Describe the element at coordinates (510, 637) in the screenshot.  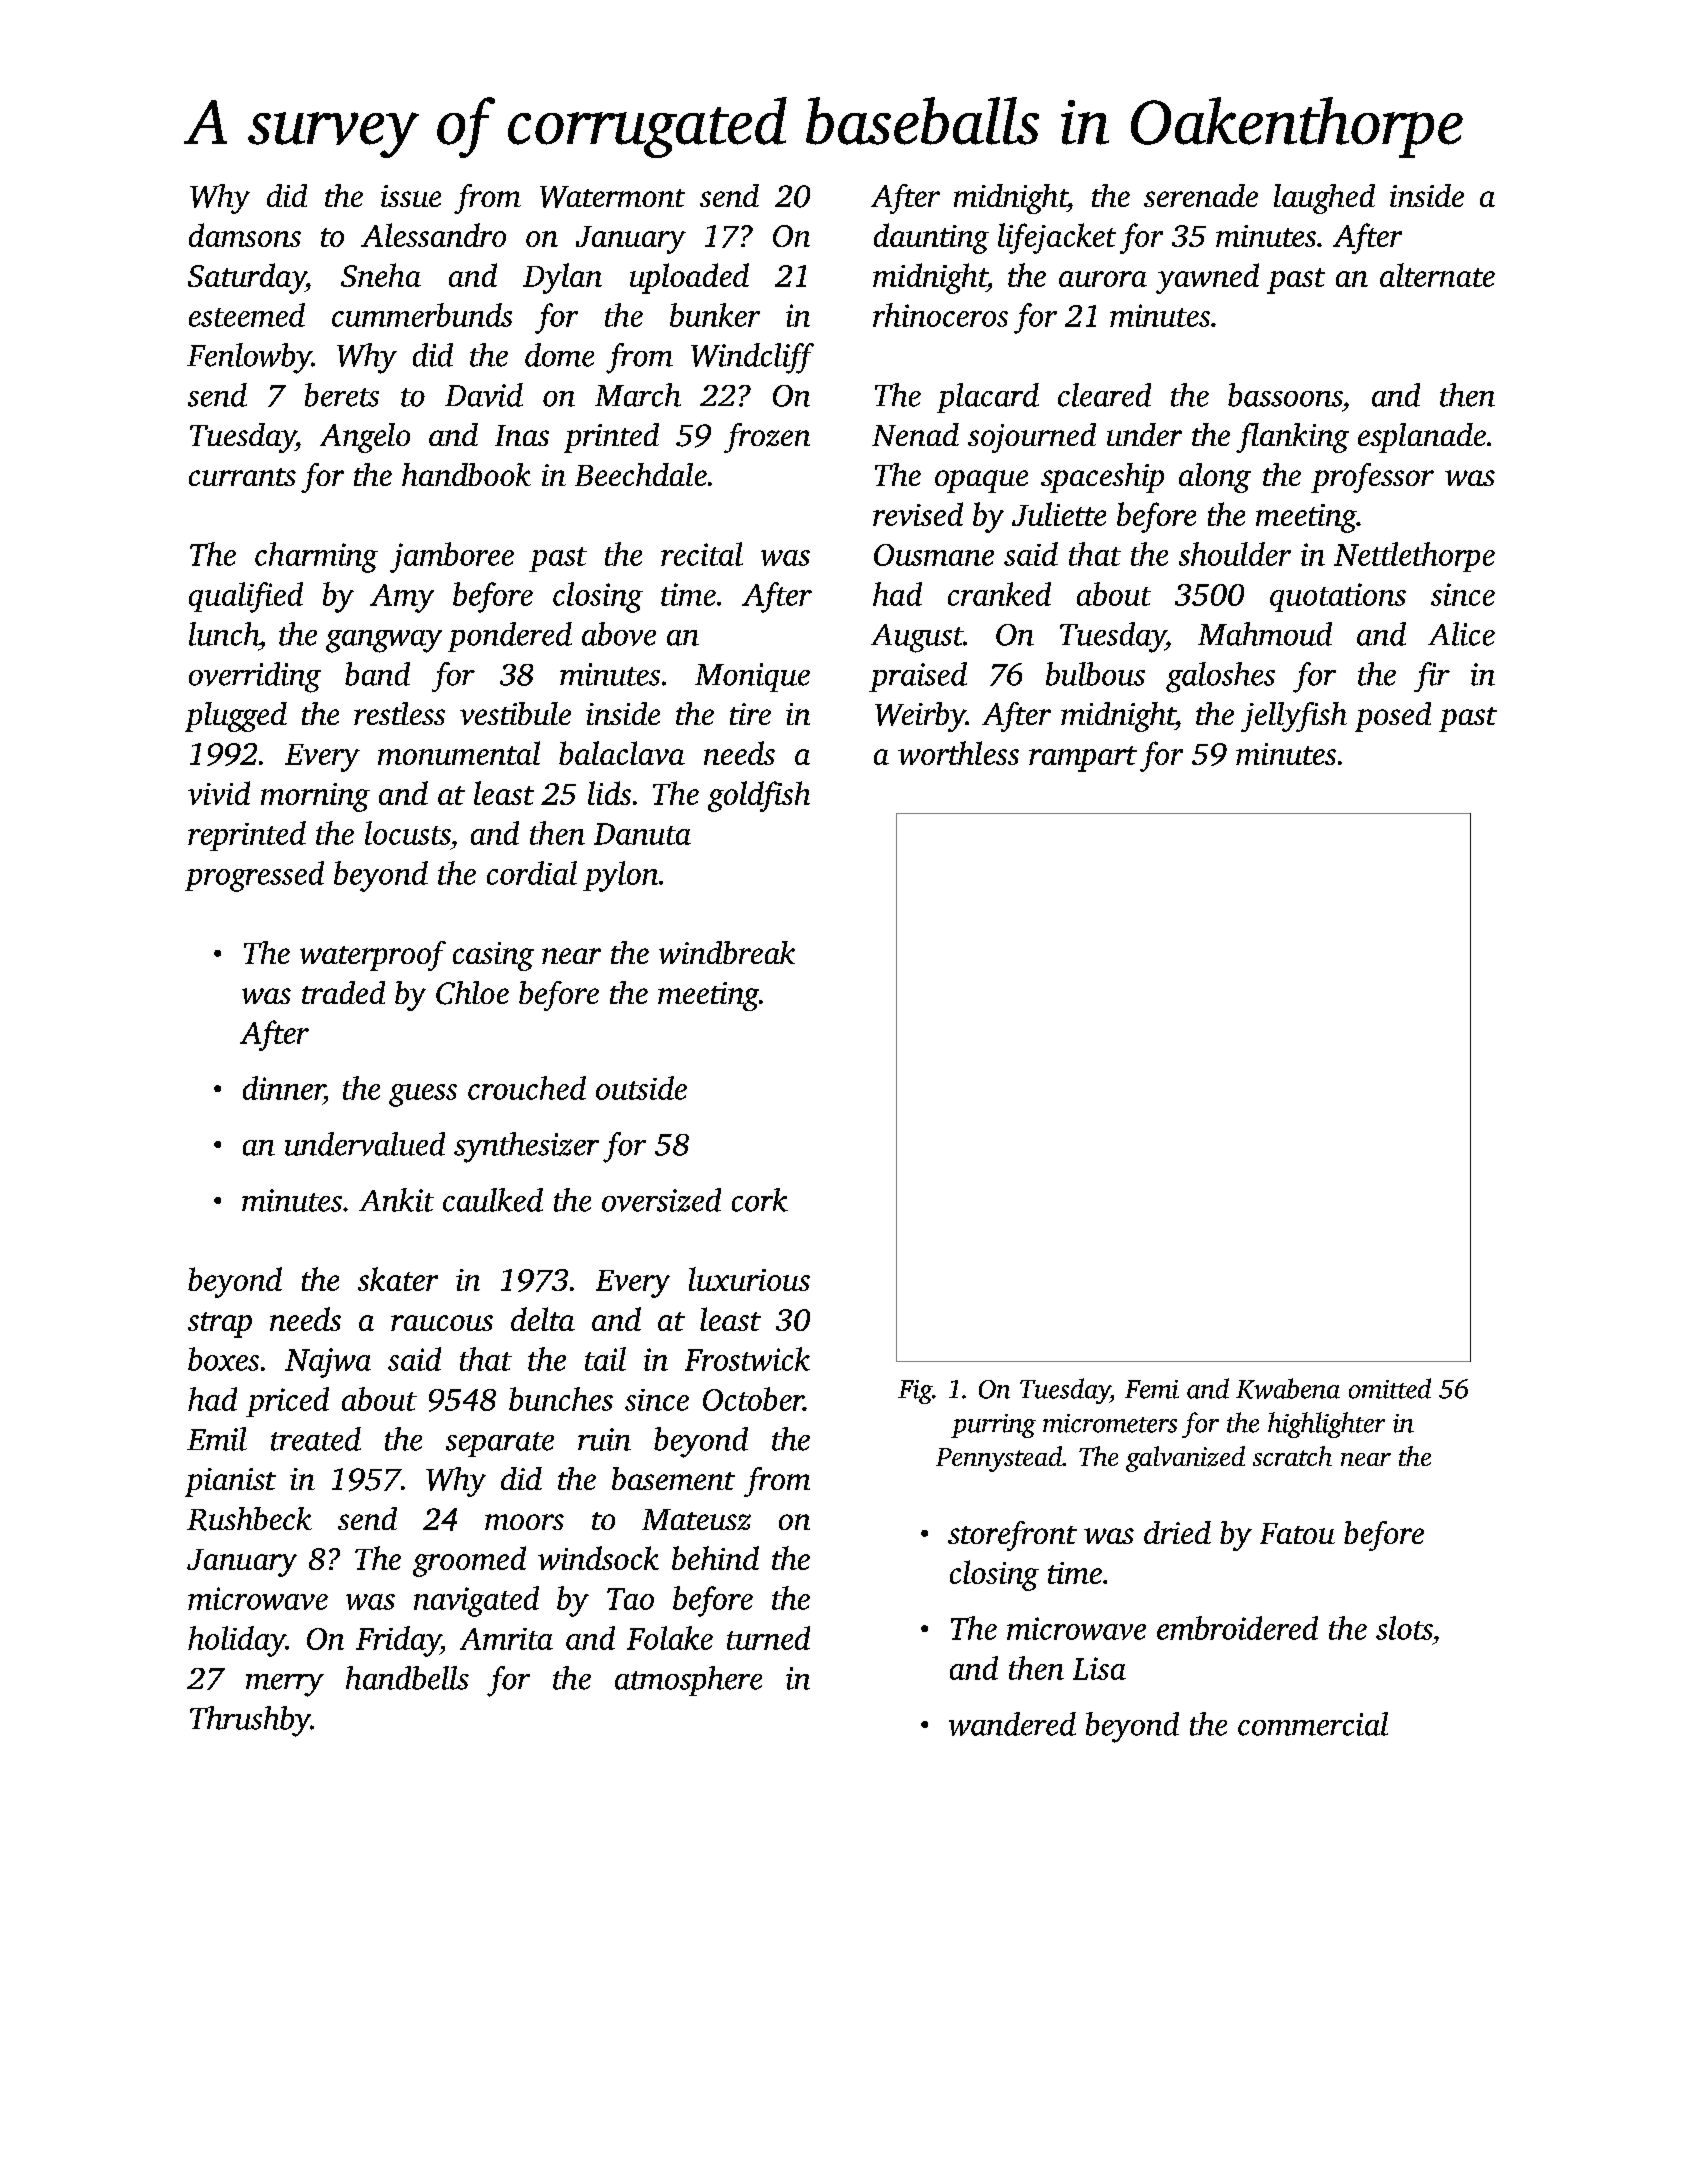
I see `pondered` at that location.
